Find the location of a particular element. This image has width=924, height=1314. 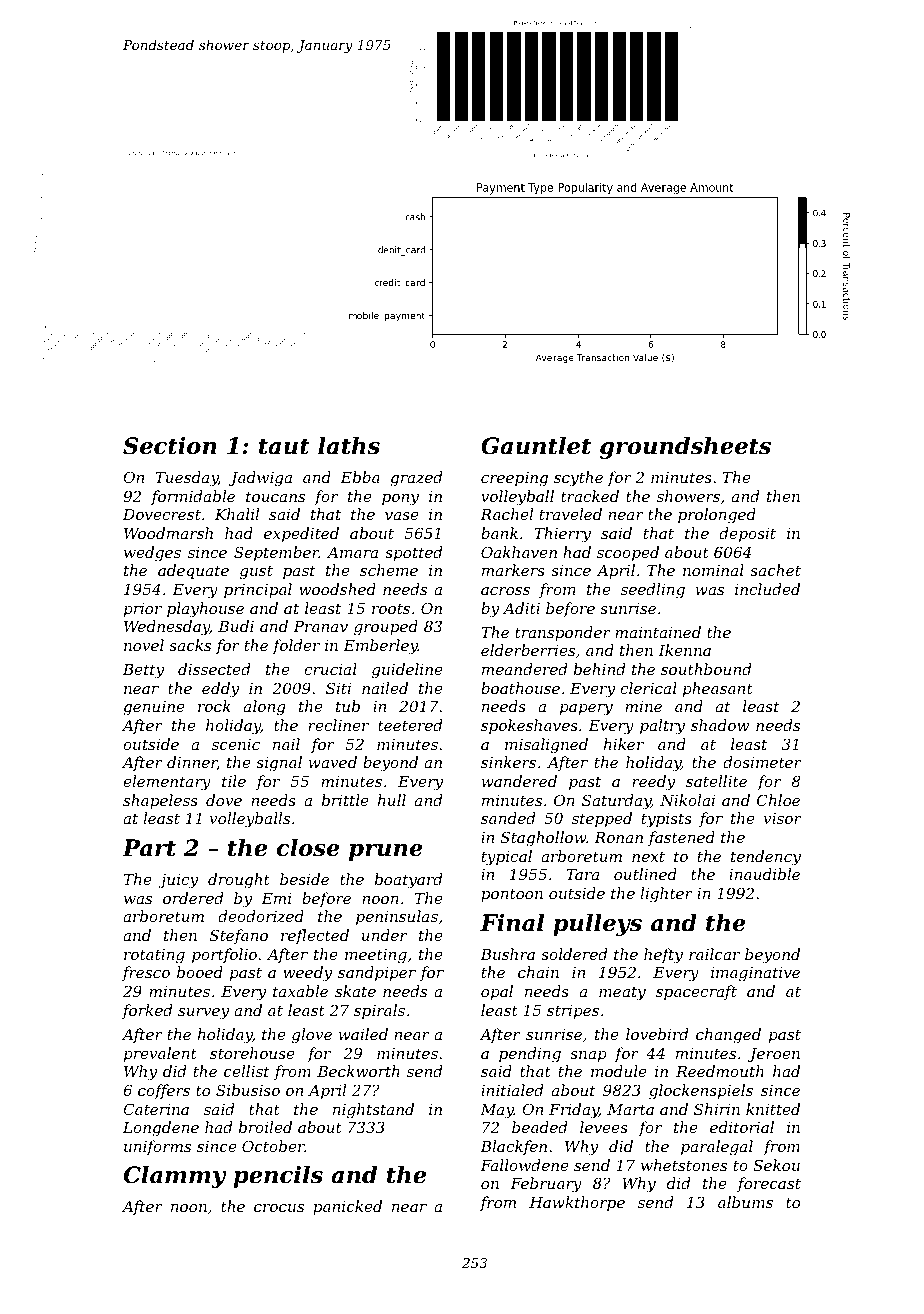

boatyard is located at coordinates (408, 881).
